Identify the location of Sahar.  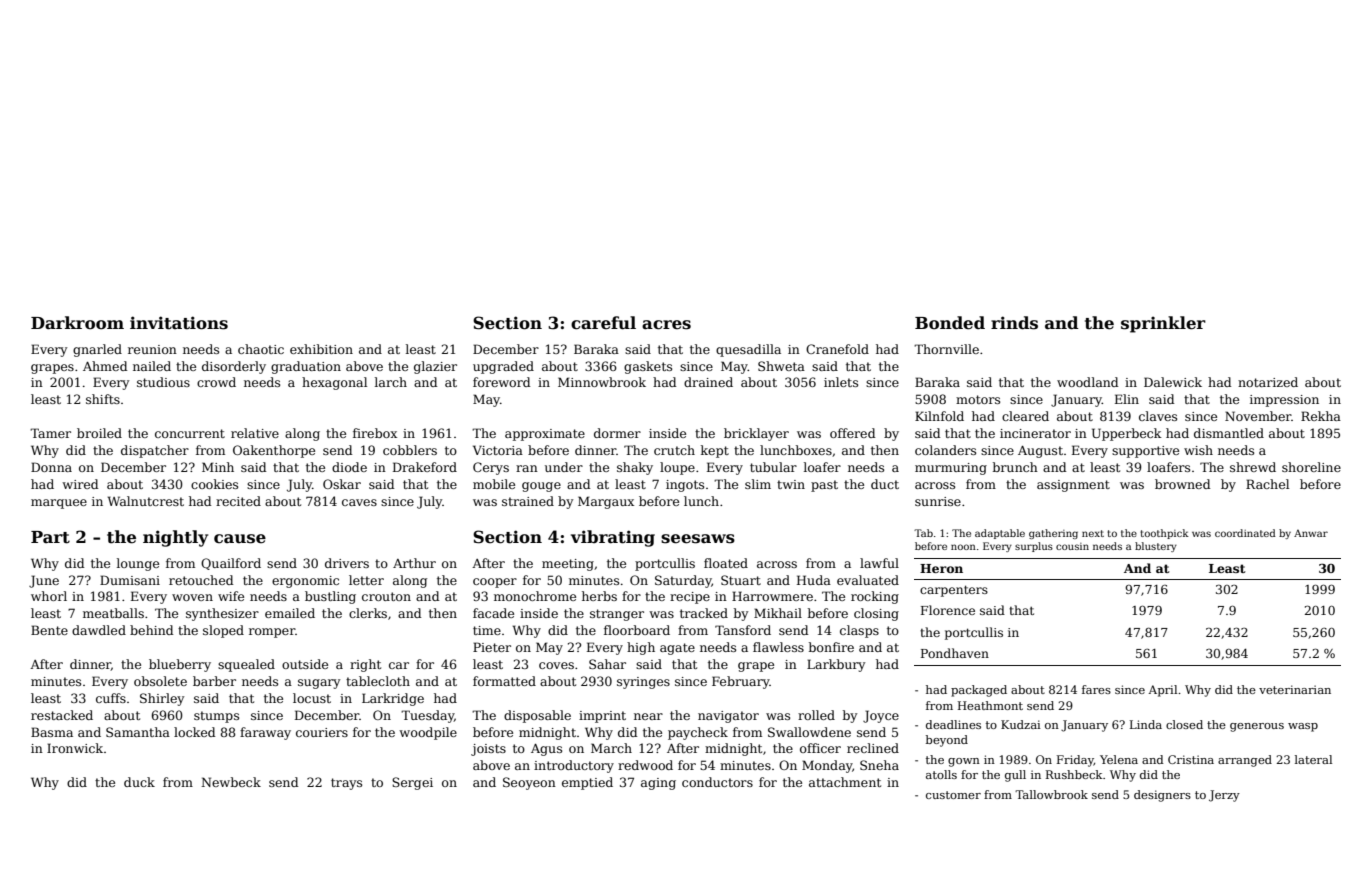
(607, 664).
